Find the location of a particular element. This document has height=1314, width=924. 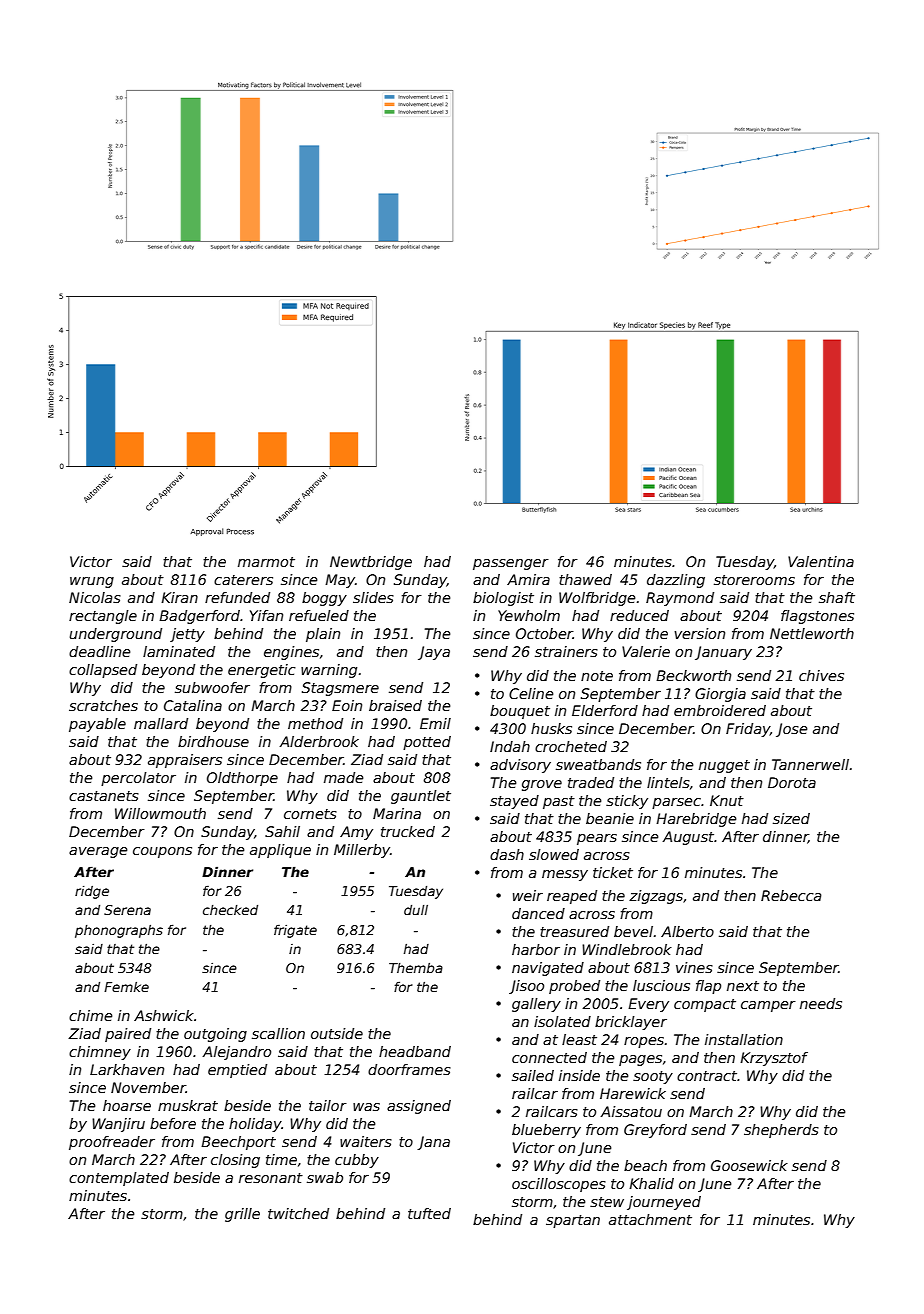

muskrat is located at coordinates (188, 1105).
